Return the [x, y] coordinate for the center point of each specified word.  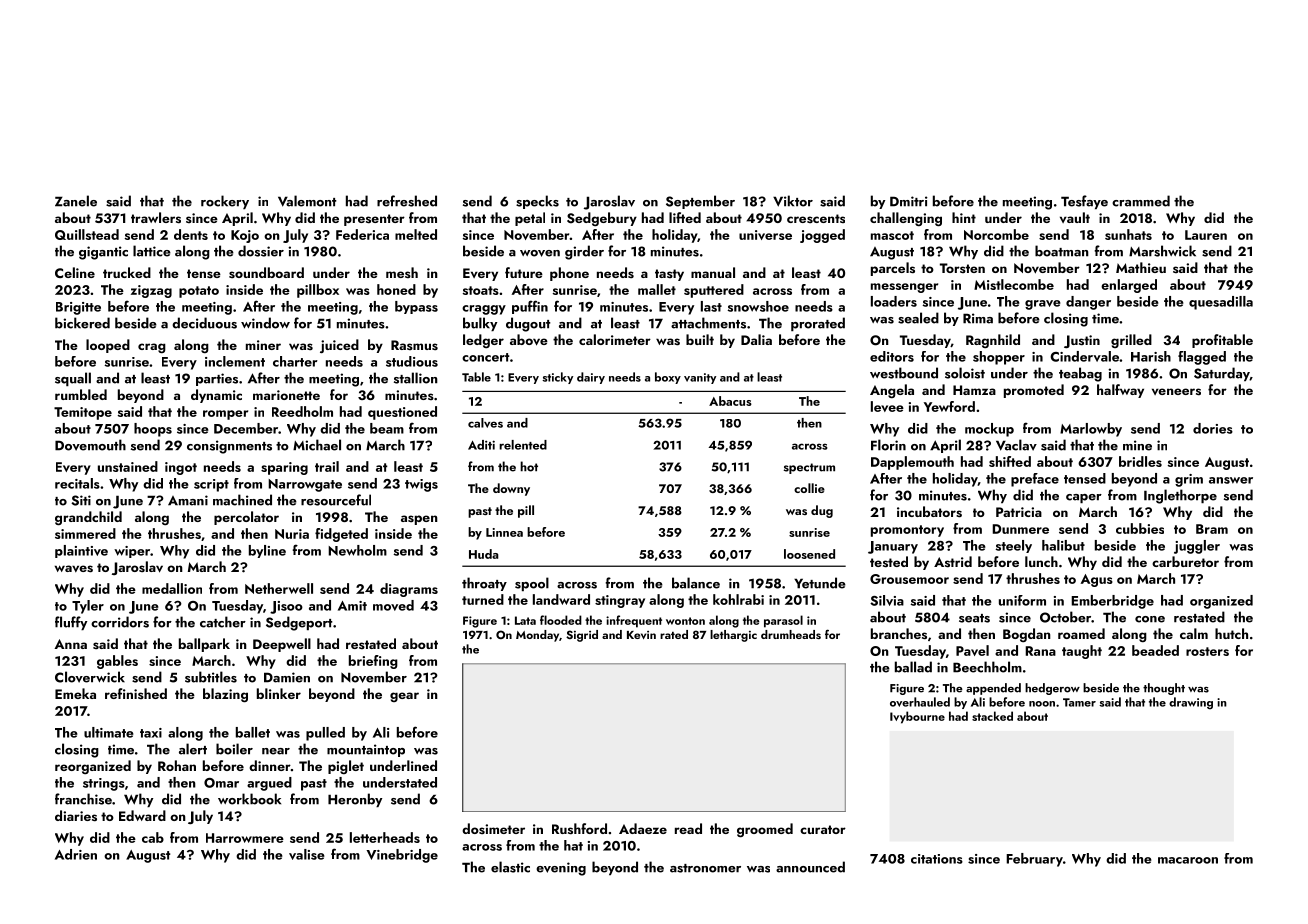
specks [537, 202]
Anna [70, 644]
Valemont [307, 201]
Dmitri [909, 201]
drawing [1191, 703]
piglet [346, 767]
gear [404, 697]
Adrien [76, 854]
